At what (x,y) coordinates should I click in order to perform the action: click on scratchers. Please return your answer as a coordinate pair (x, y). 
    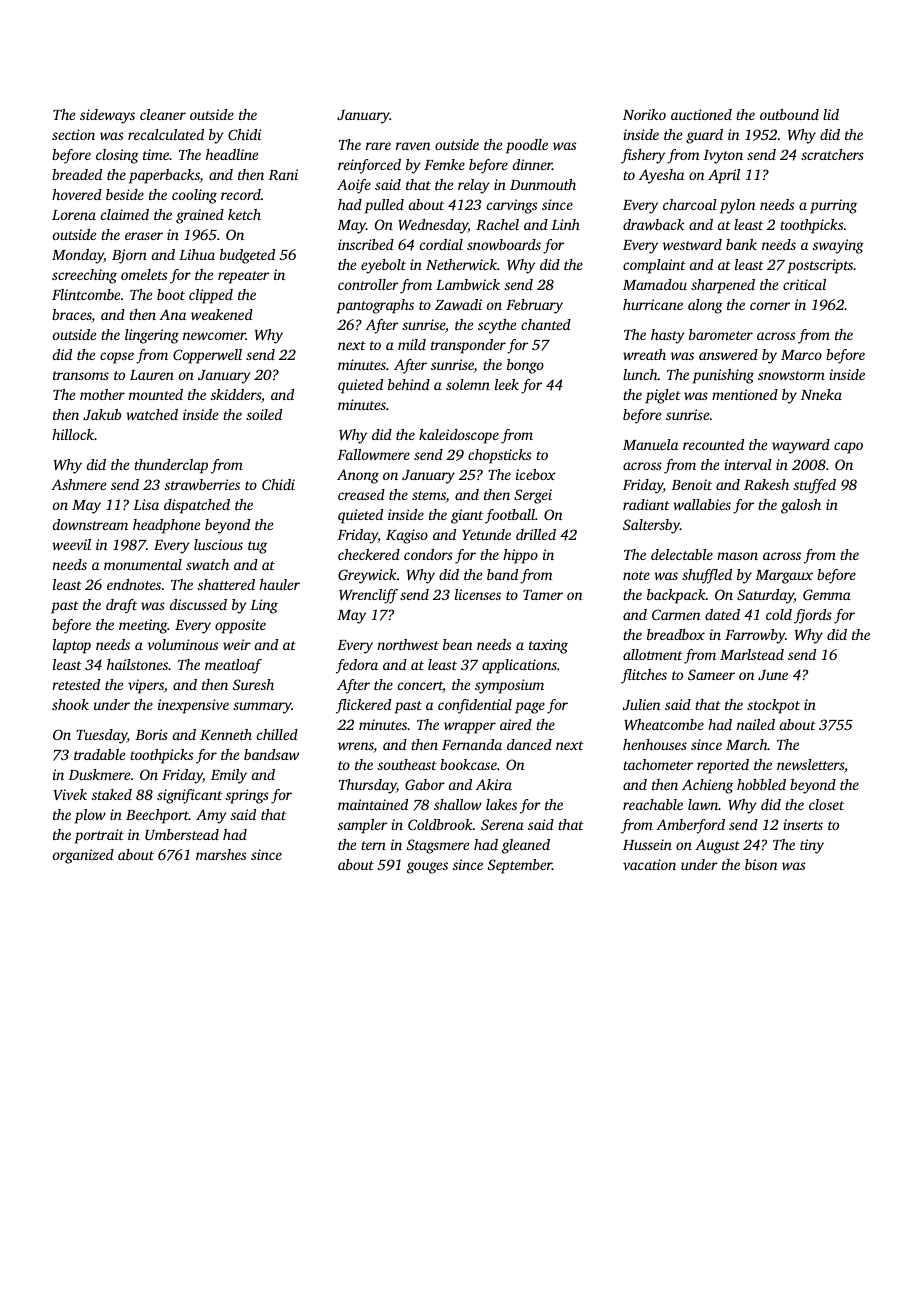
    Looking at the image, I should click on (832, 154).
